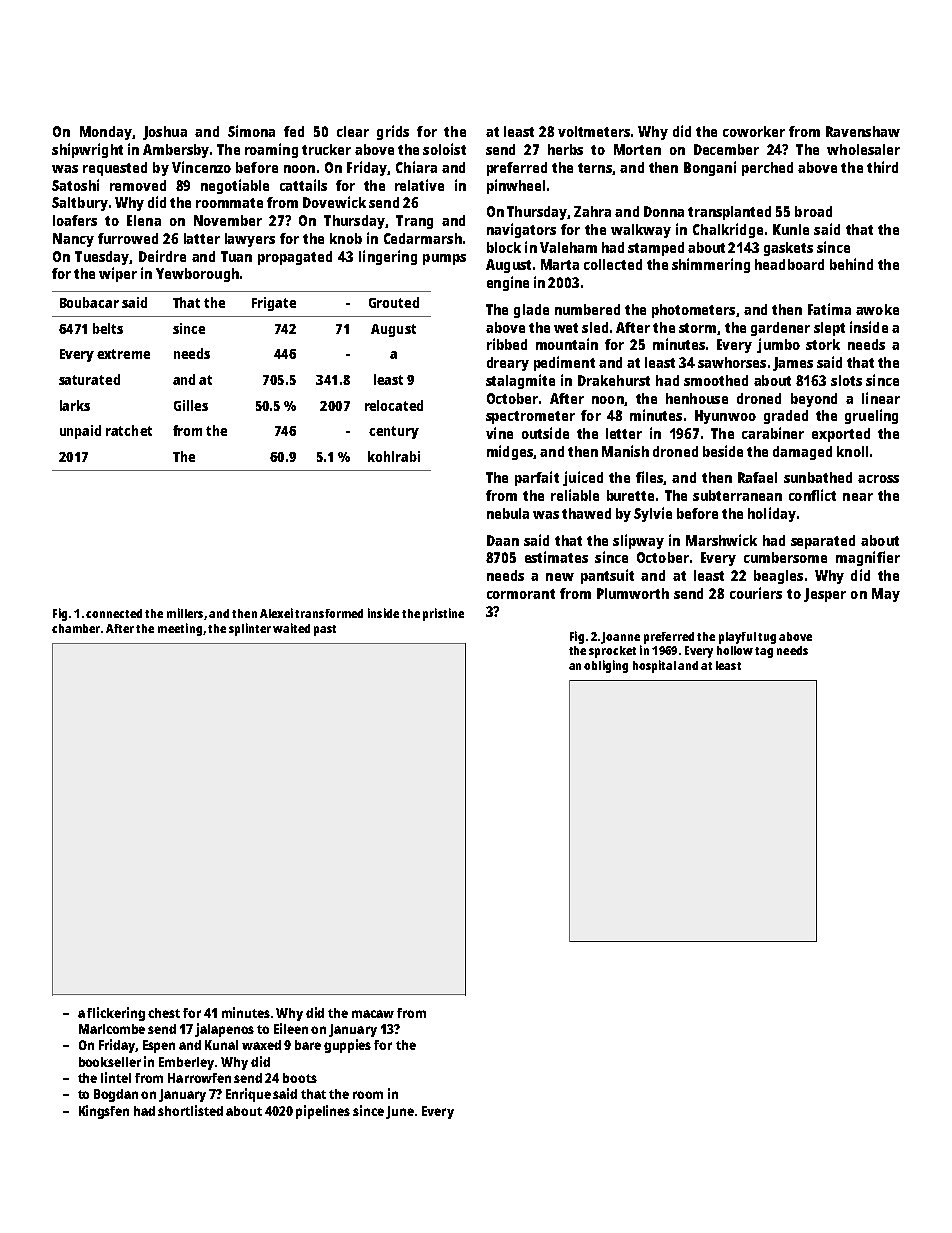  Describe the element at coordinates (89, 379) in the screenshot. I see `saturated` at that location.
